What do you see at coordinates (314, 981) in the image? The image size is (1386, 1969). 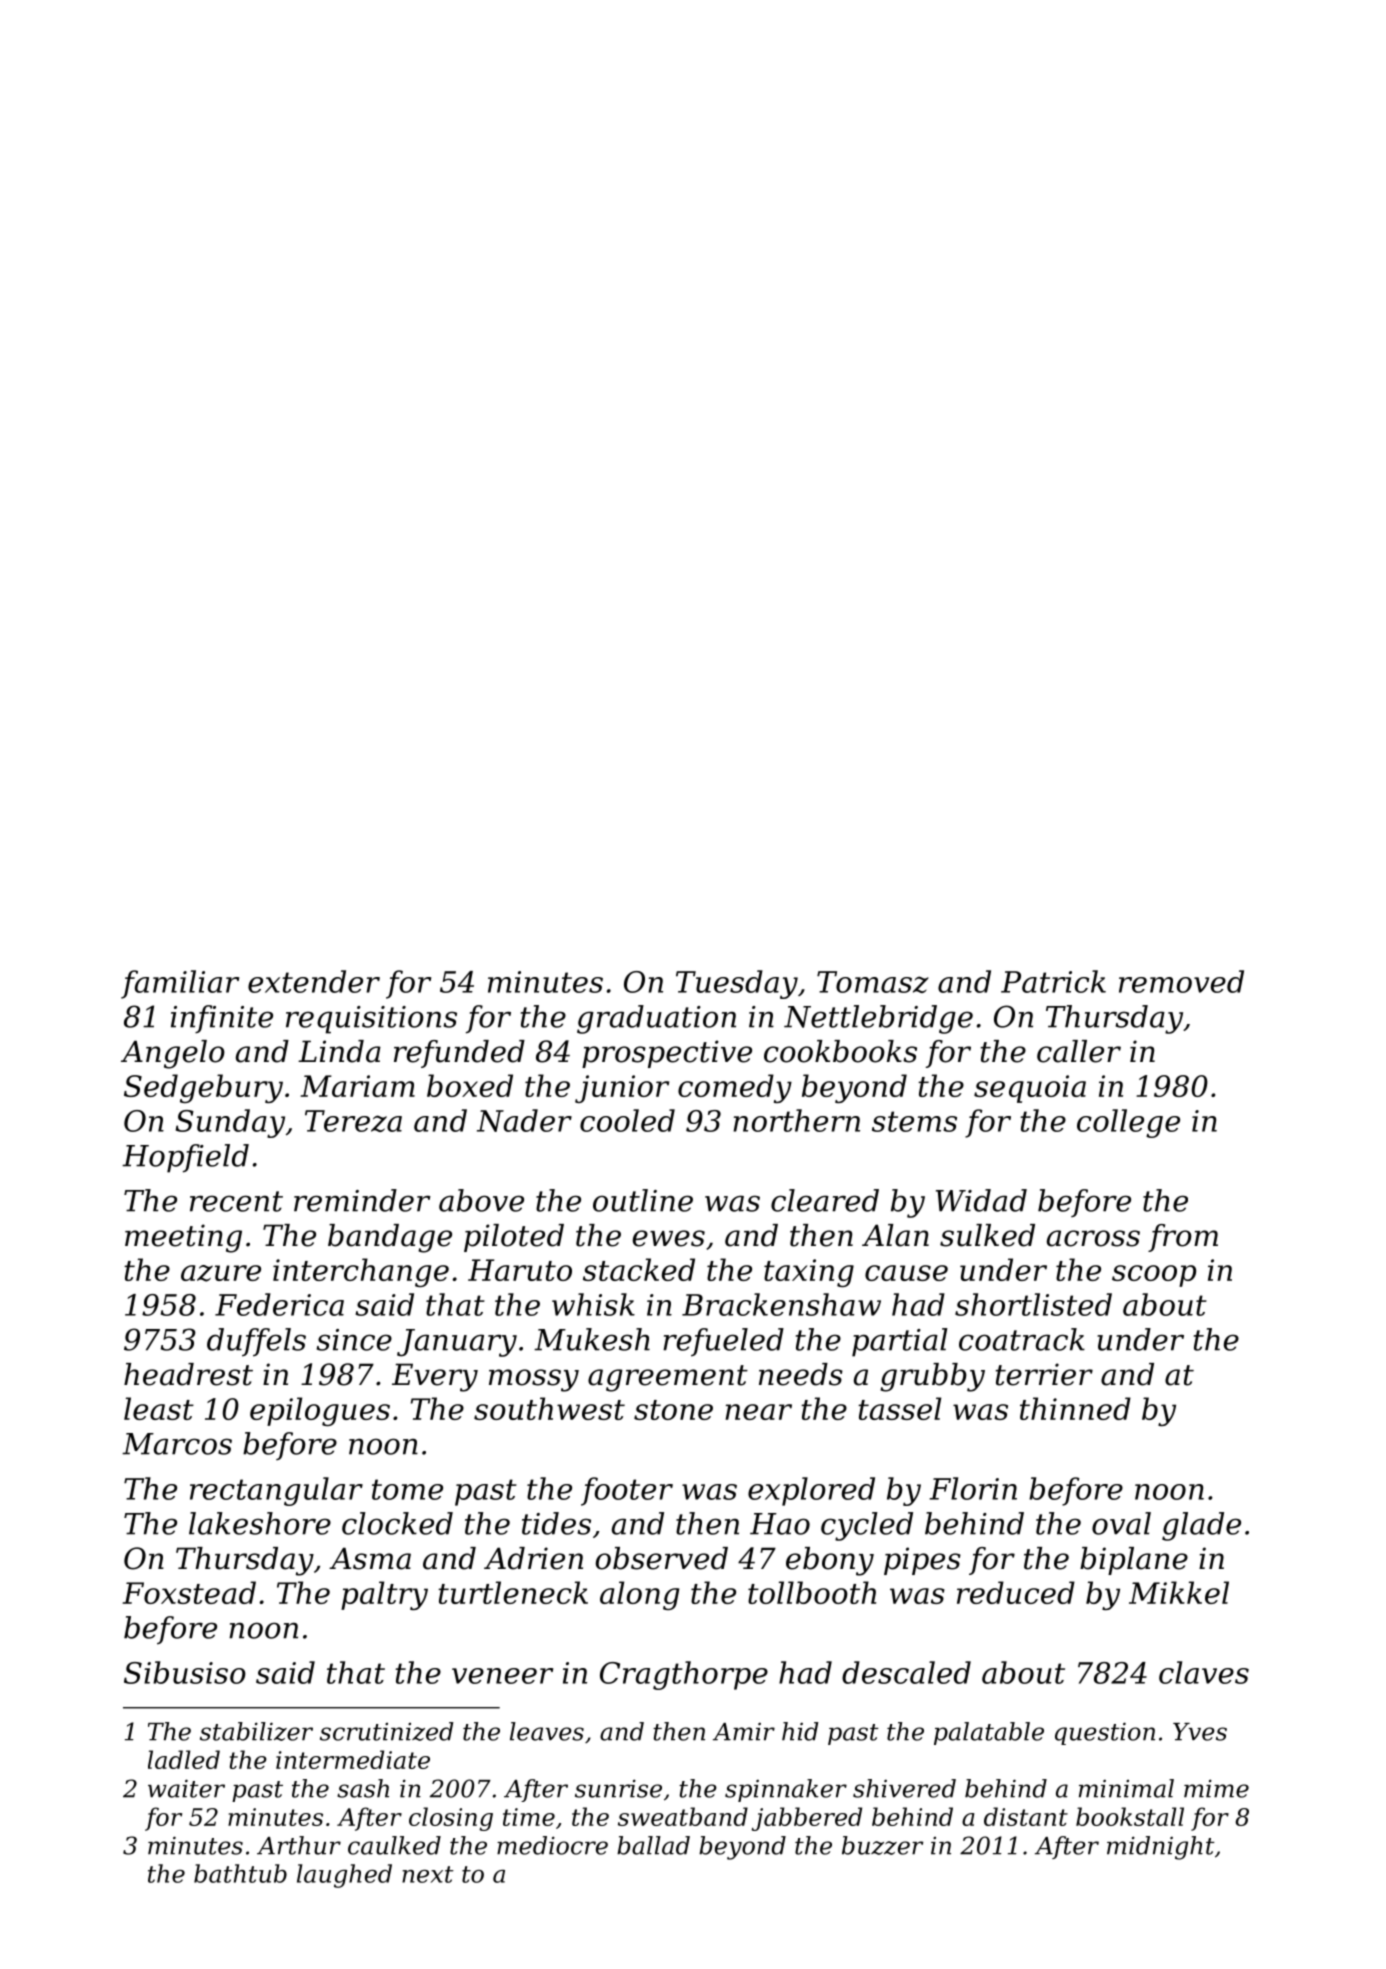 I see `extender` at bounding box center [314, 981].
